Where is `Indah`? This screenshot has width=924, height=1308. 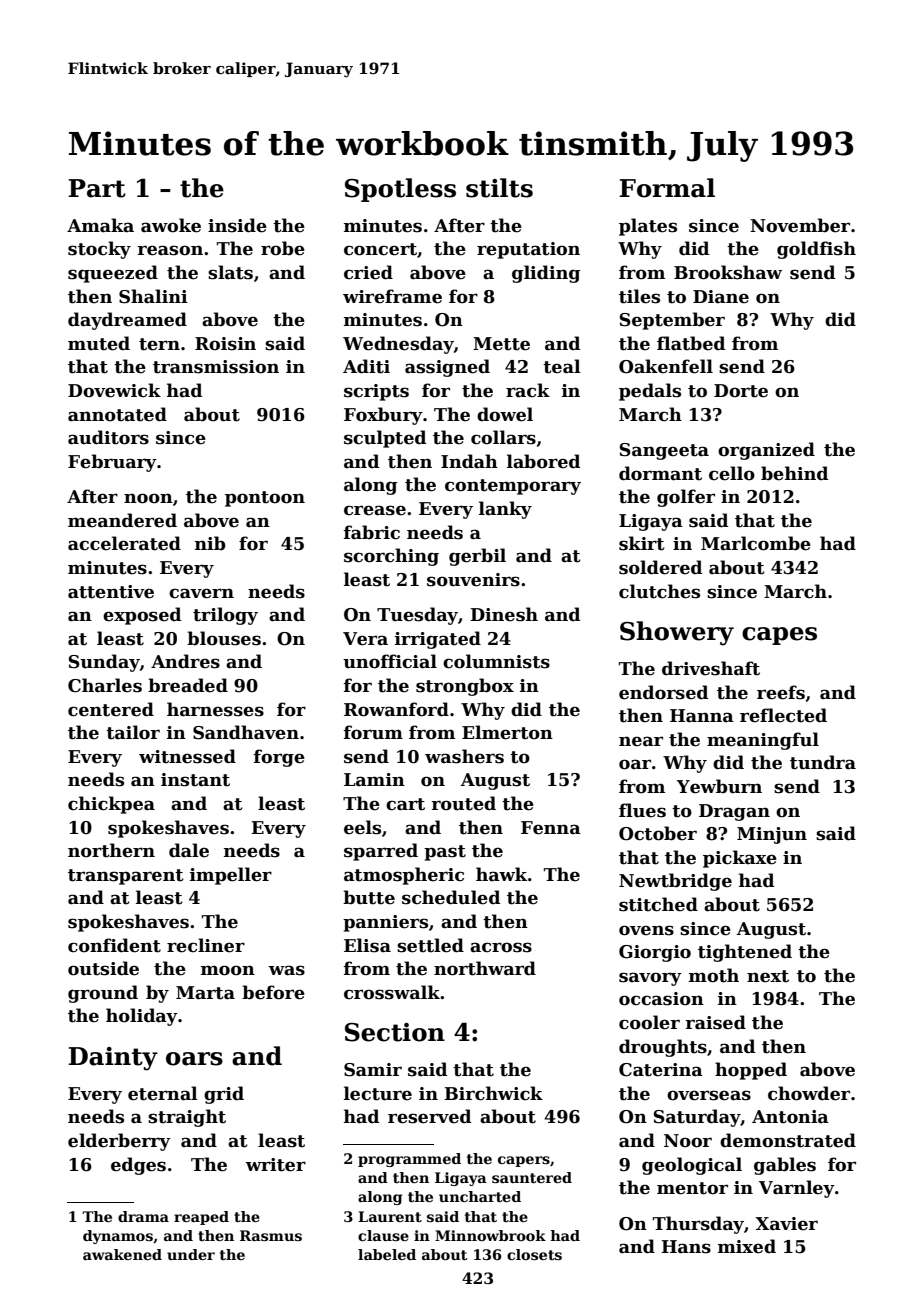
Indah is located at coordinates (469, 461).
